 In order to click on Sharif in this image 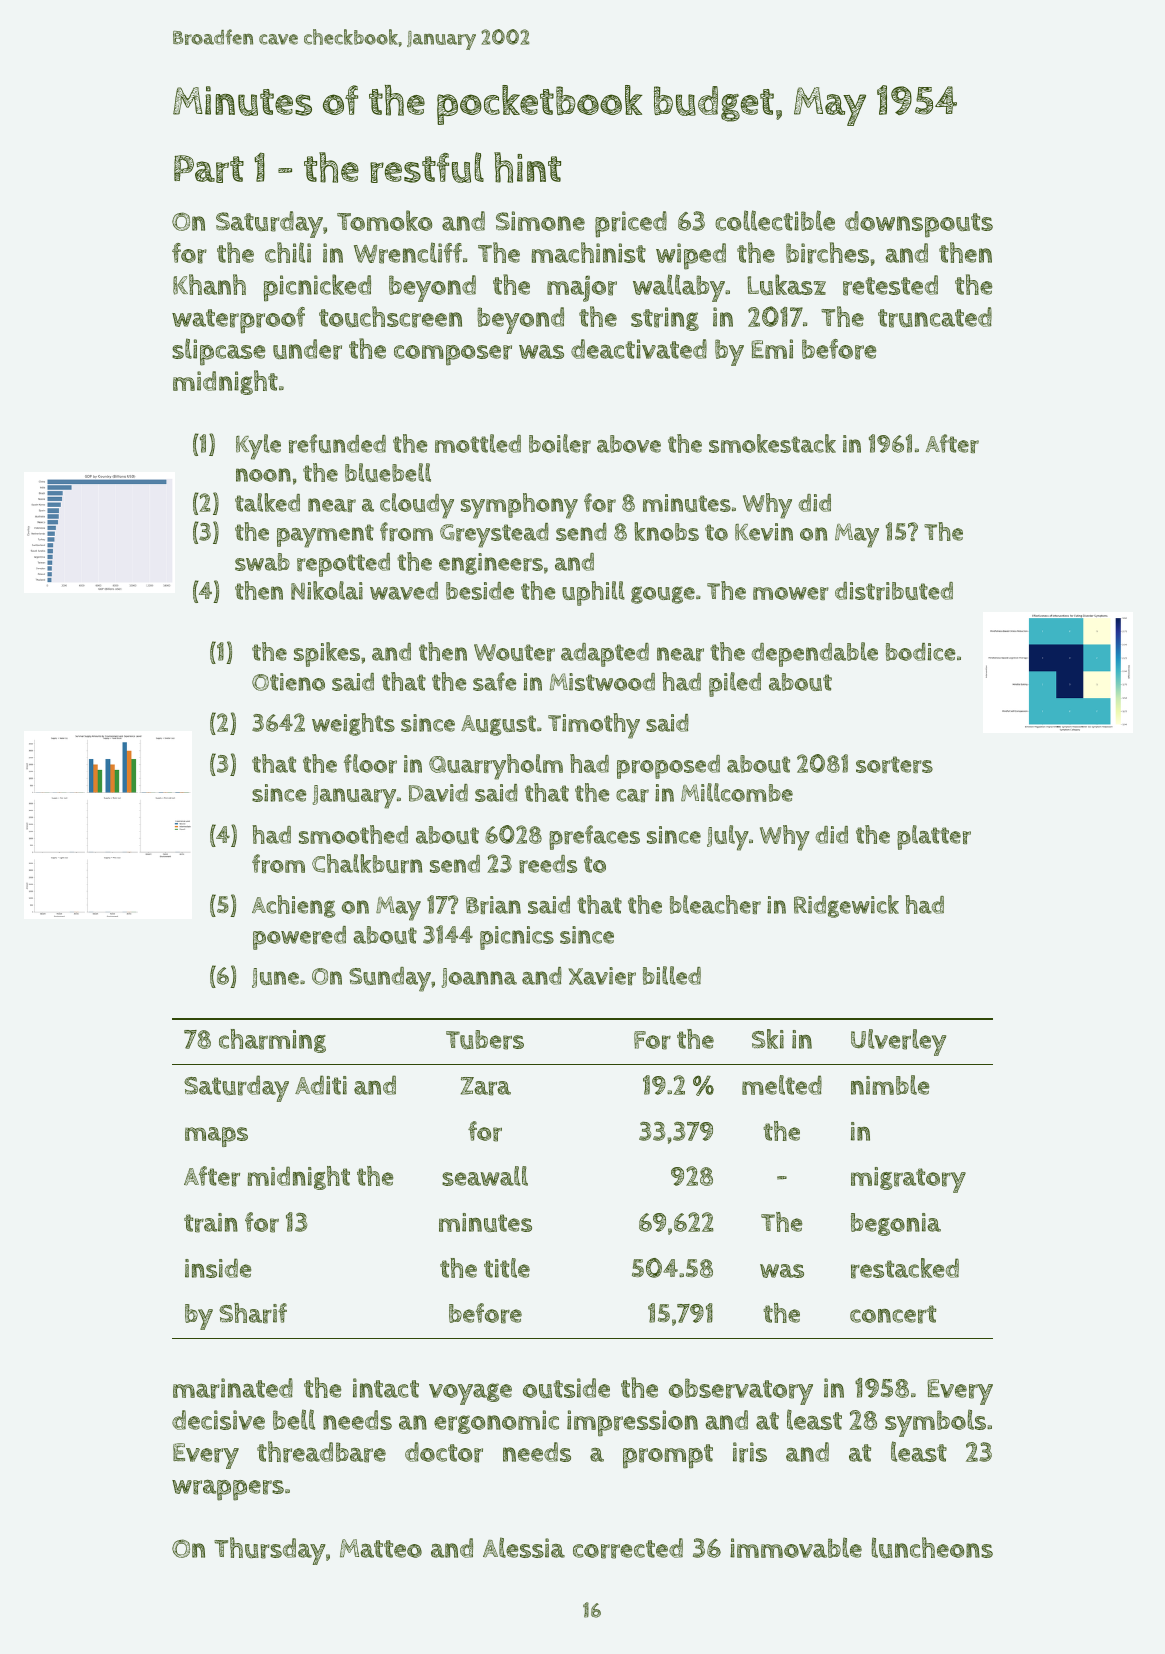, I will do `click(253, 1313)`.
